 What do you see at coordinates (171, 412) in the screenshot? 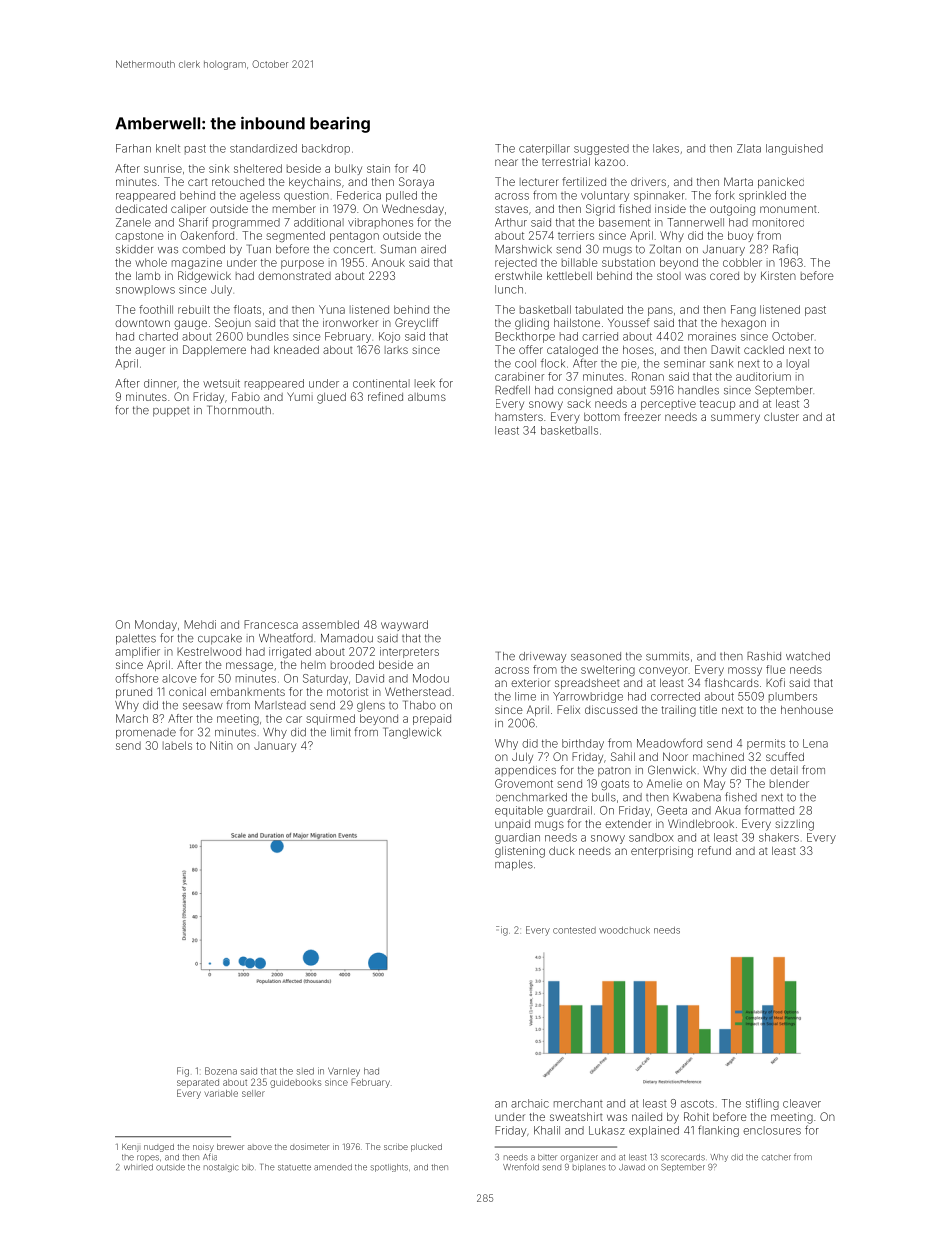
I see `puppet` at bounding box center [171, 412].
